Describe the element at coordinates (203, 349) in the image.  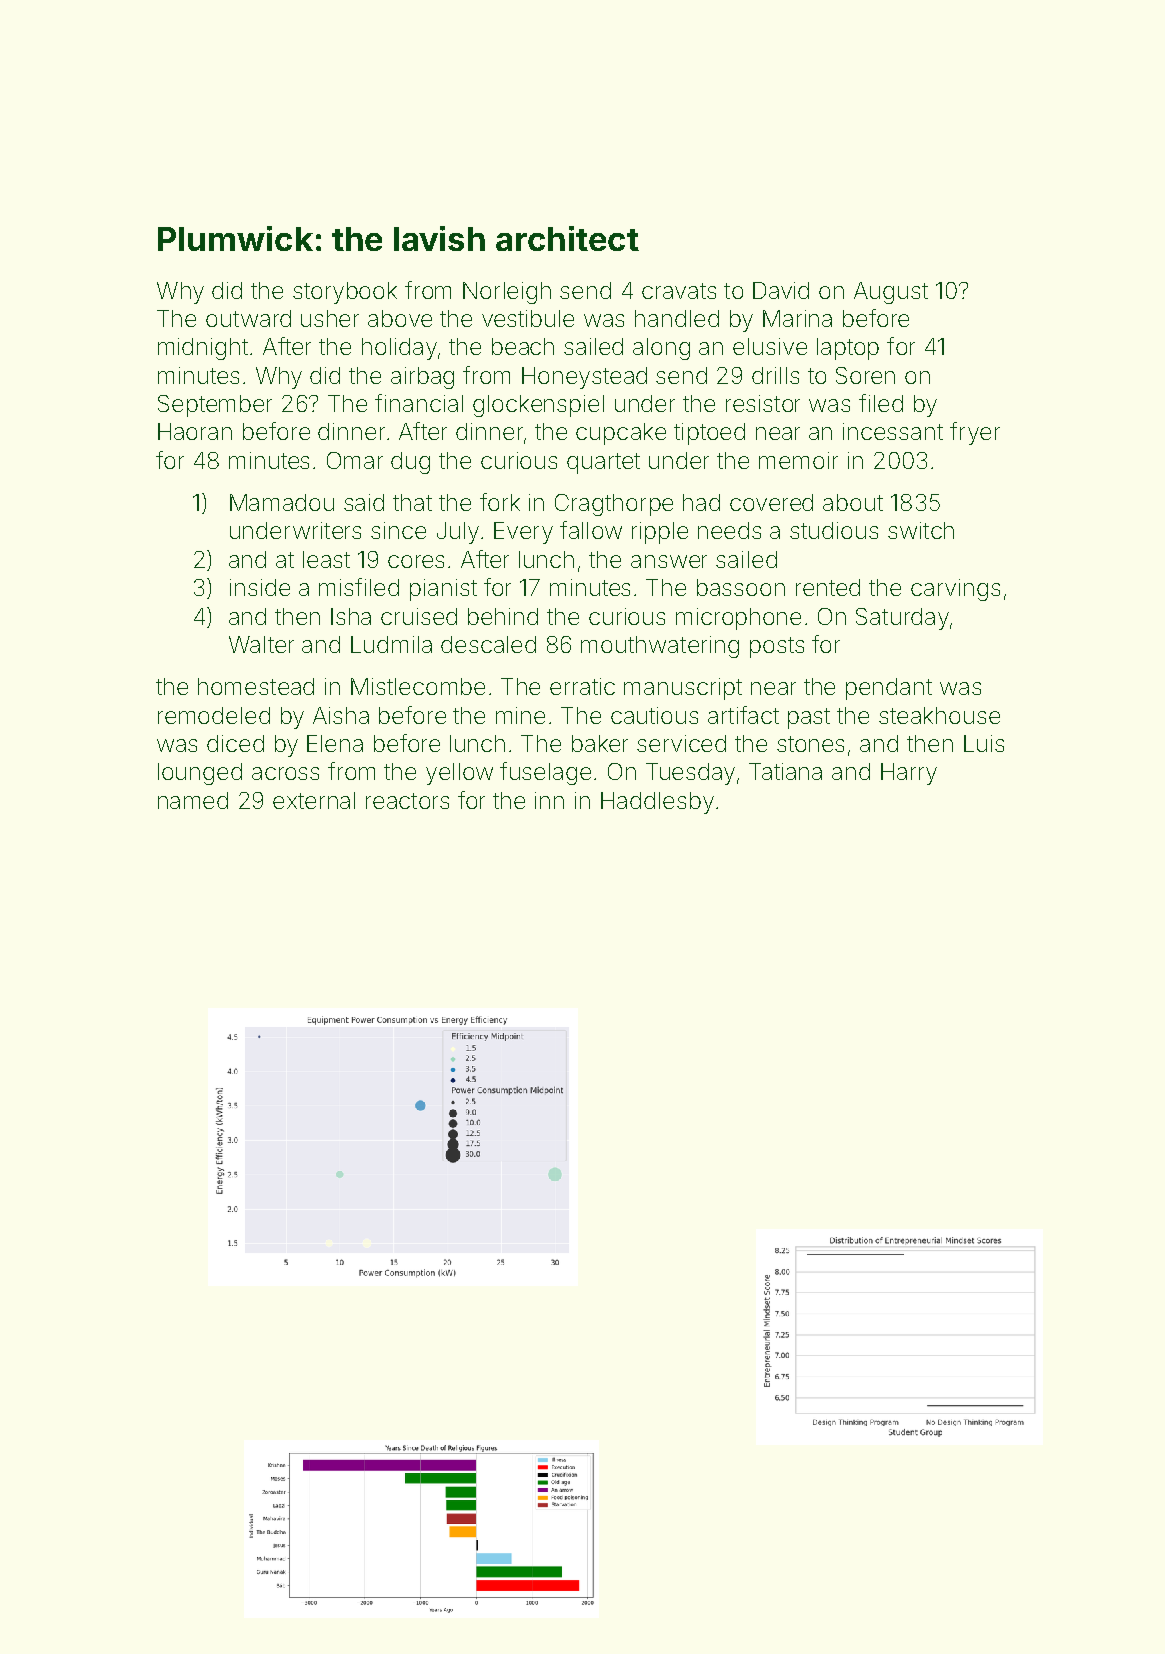
I see `midnight` at that location.
